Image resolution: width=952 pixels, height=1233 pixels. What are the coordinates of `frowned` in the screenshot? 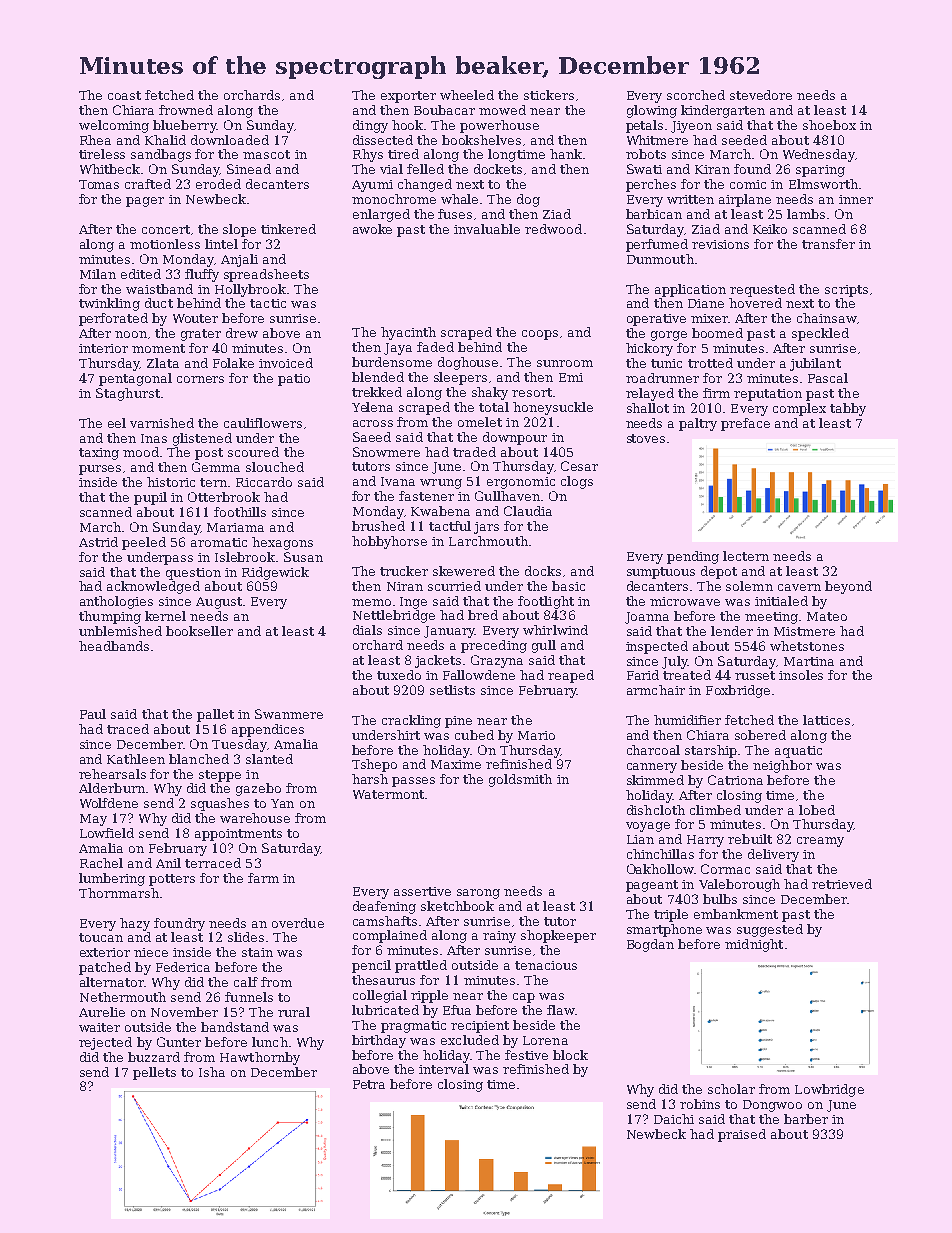 It's located at (186, 110).
